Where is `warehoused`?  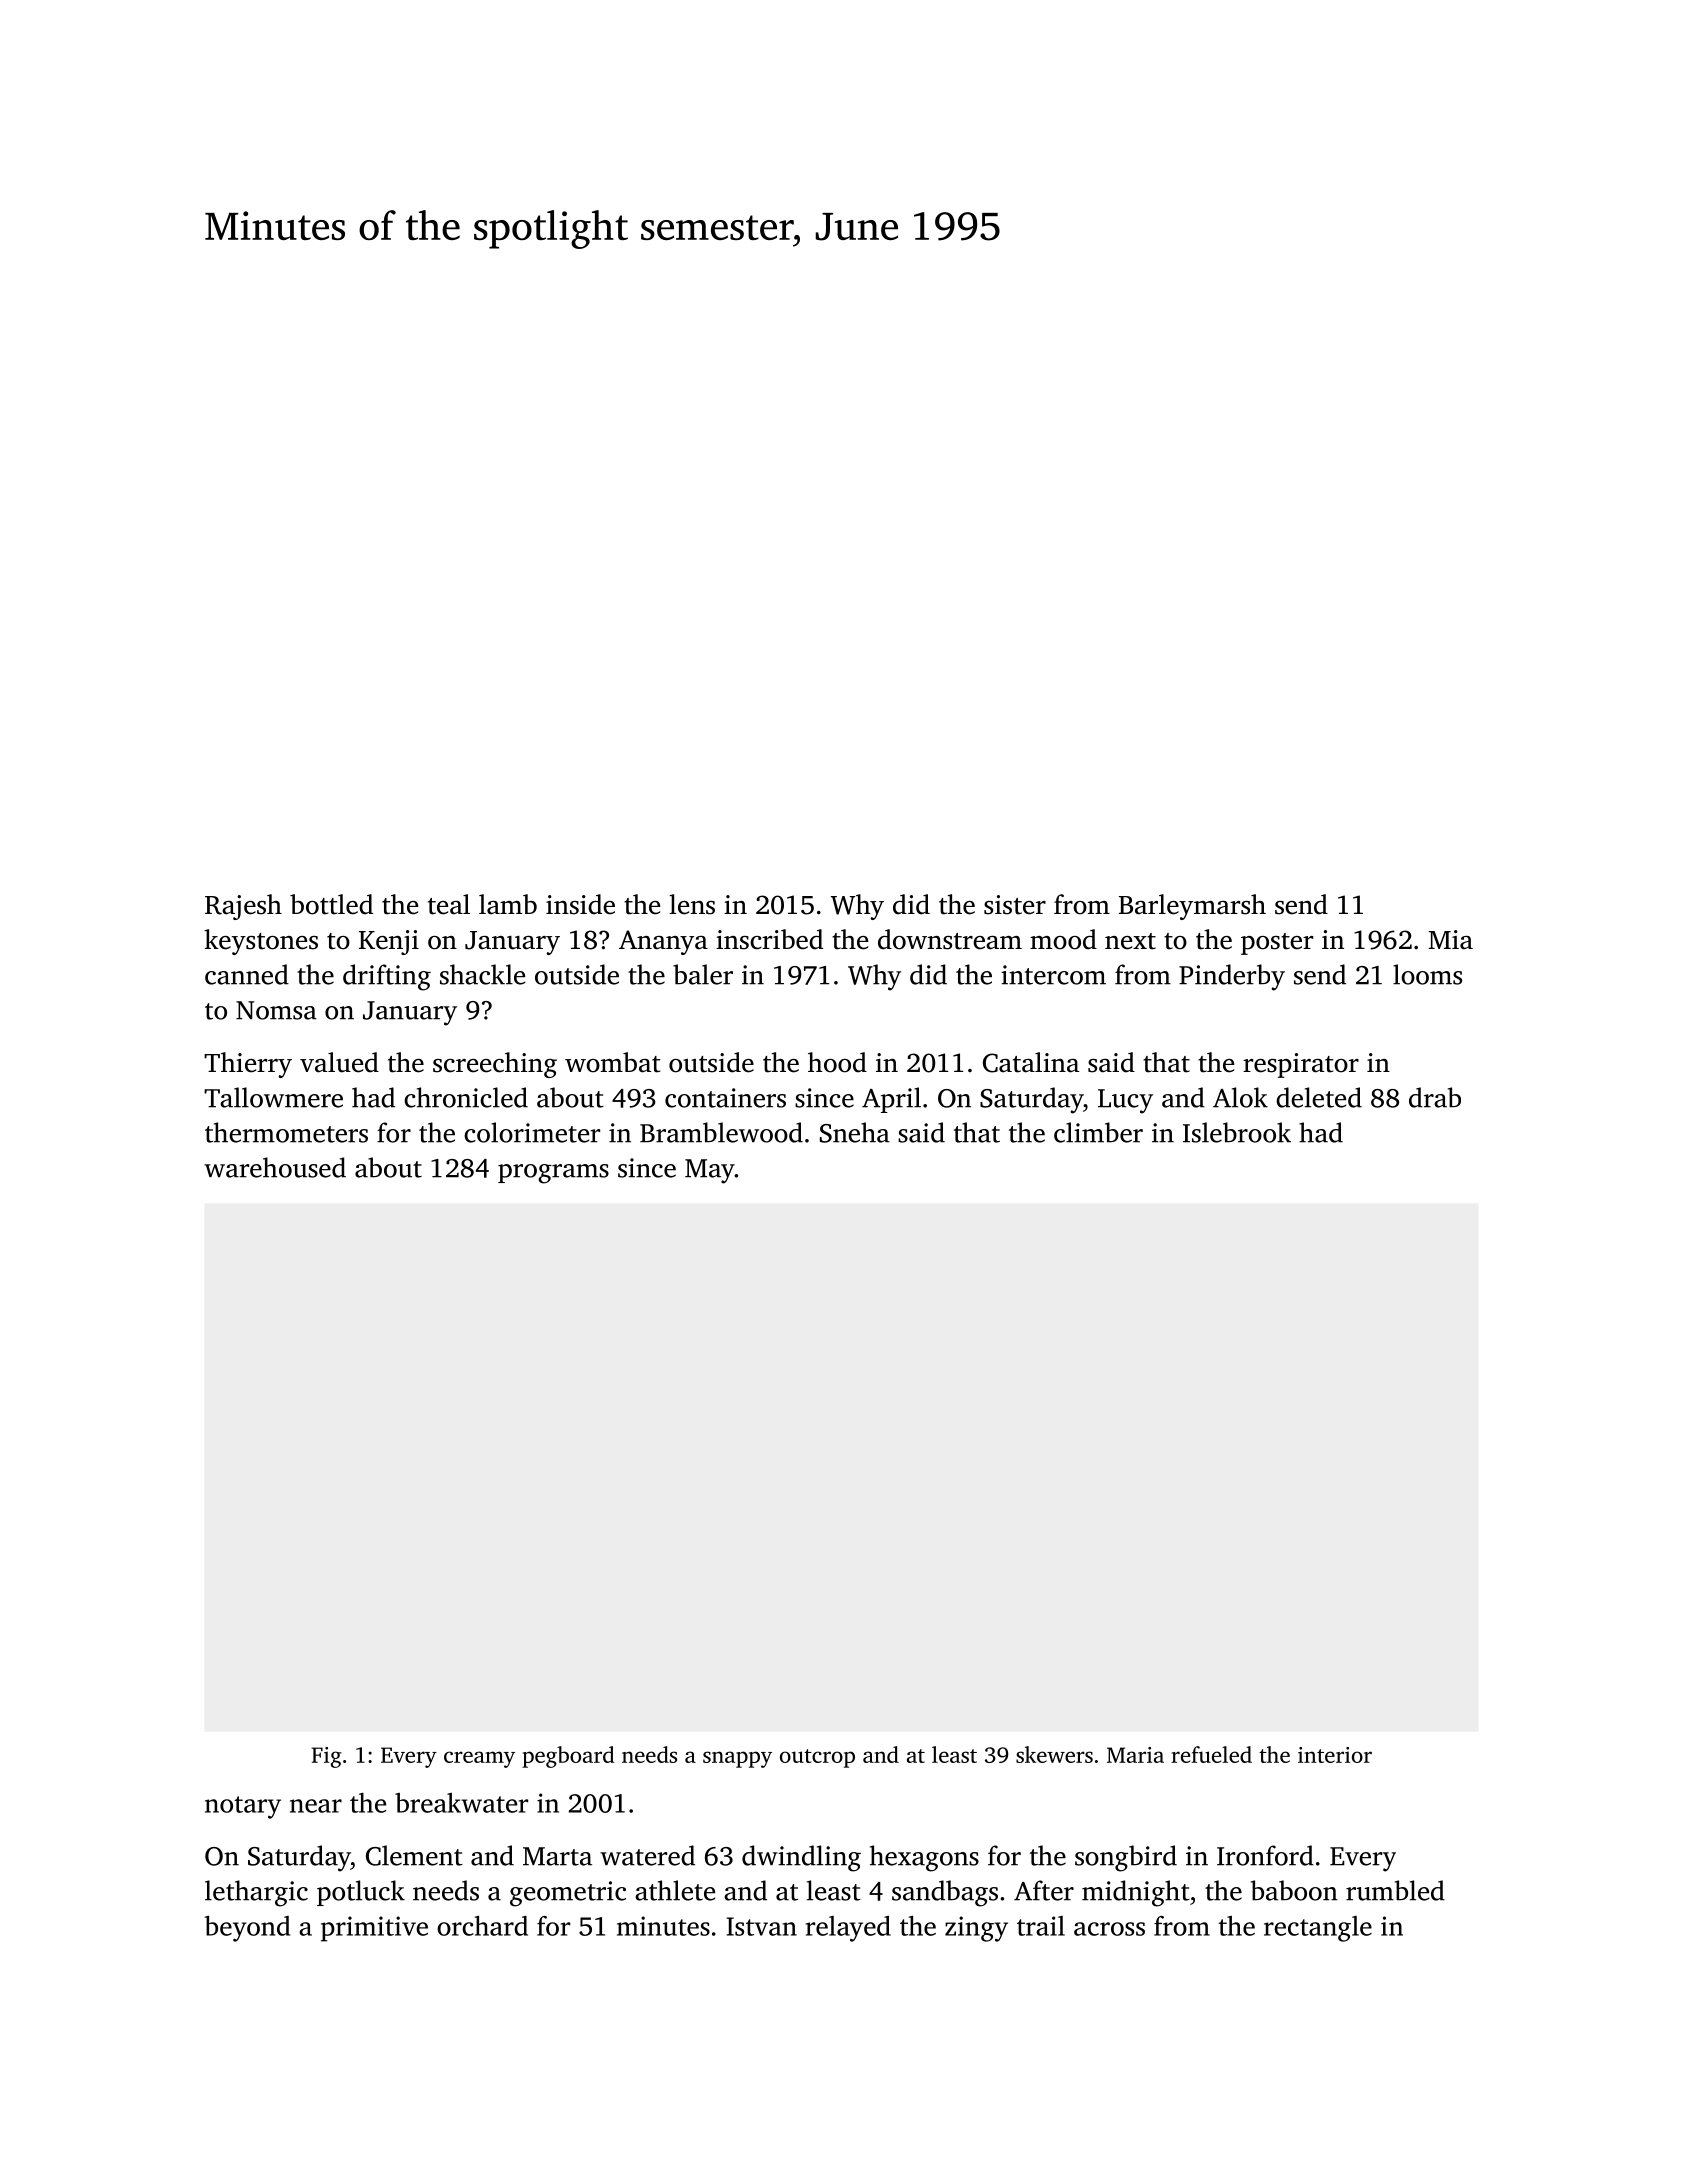
warehoused is located at coordinates (275, 1167).
